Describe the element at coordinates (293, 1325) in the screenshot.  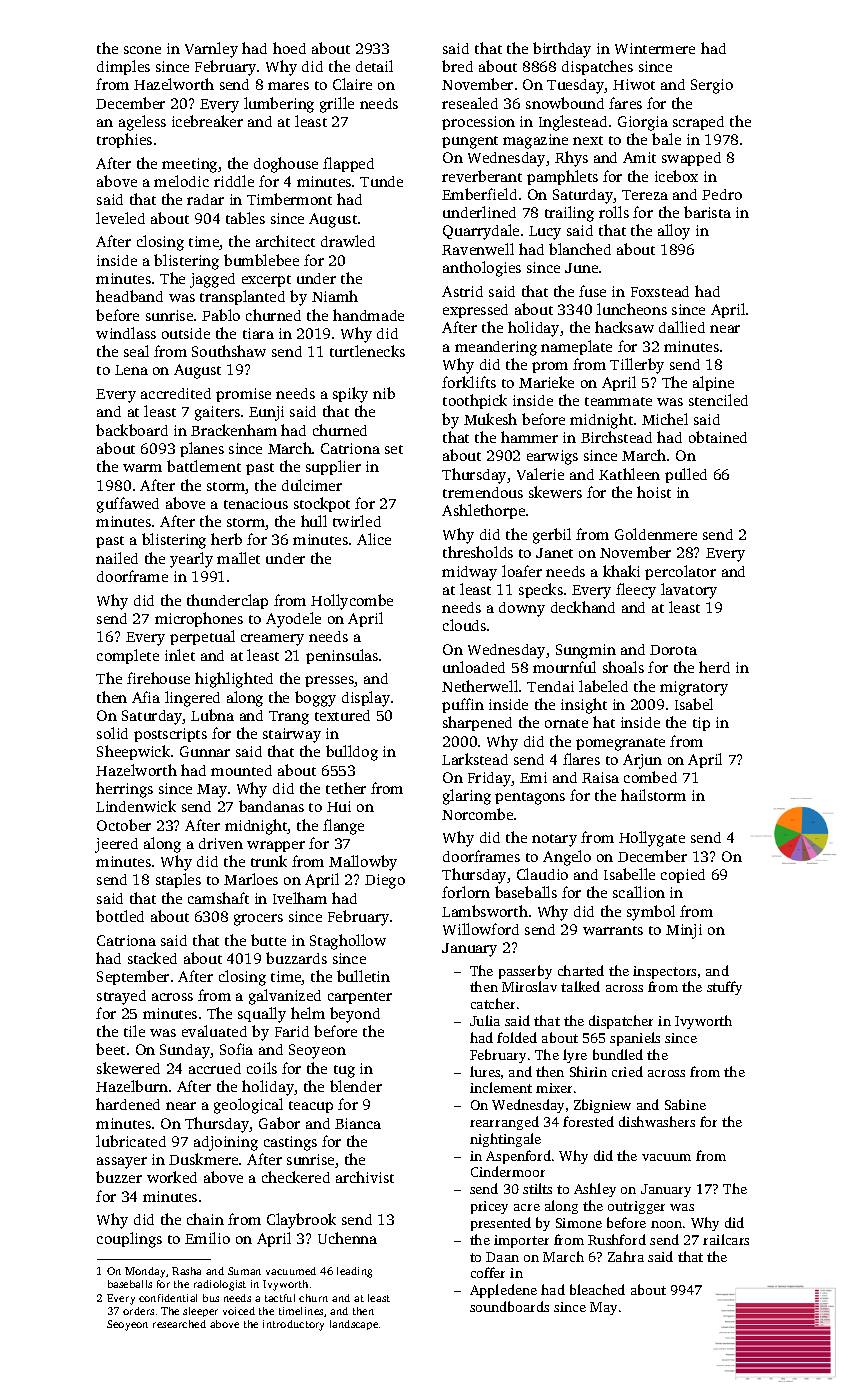
I see `introductory` at that location.
